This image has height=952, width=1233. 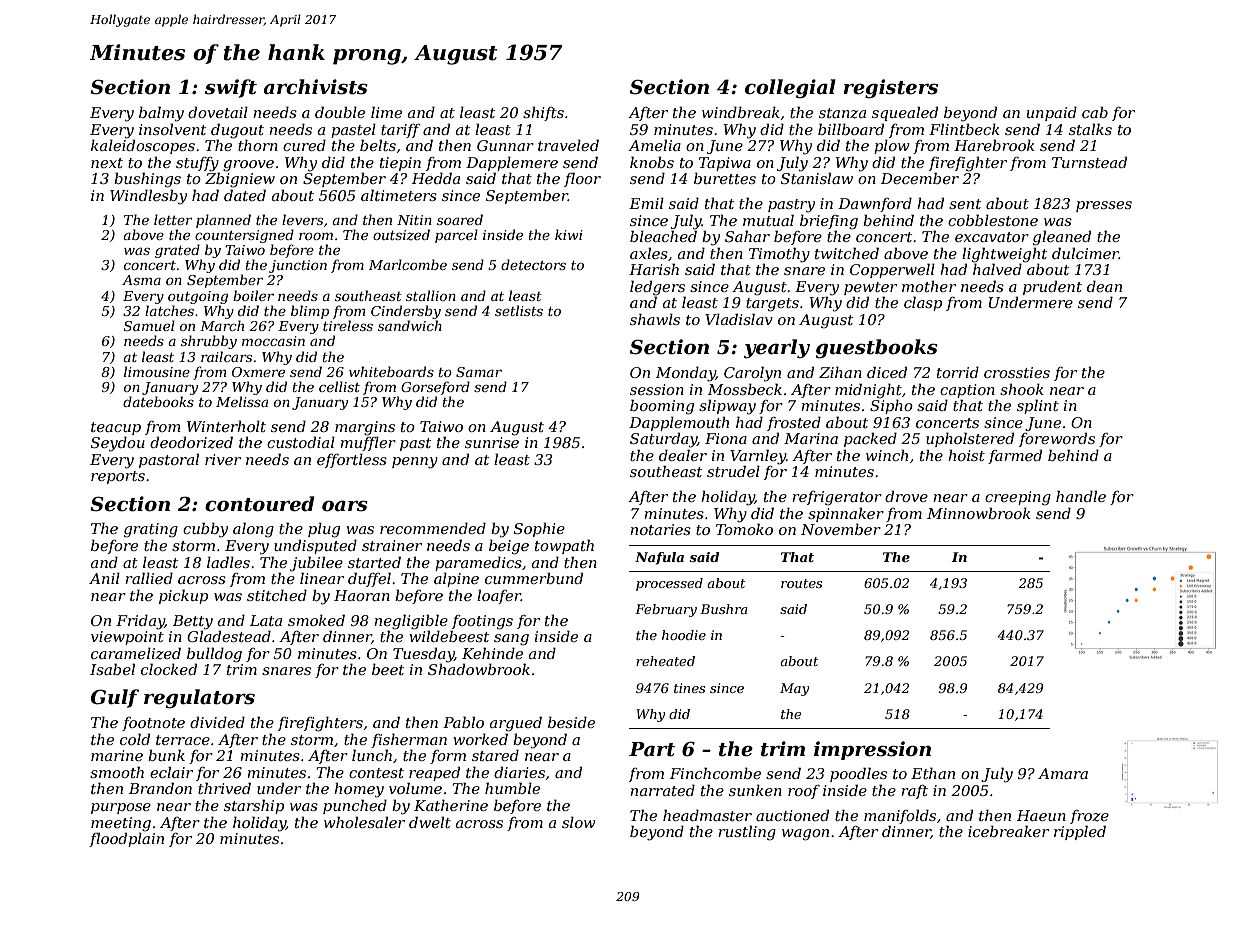 I want to click on dealer, so click(x=683, y=455).
